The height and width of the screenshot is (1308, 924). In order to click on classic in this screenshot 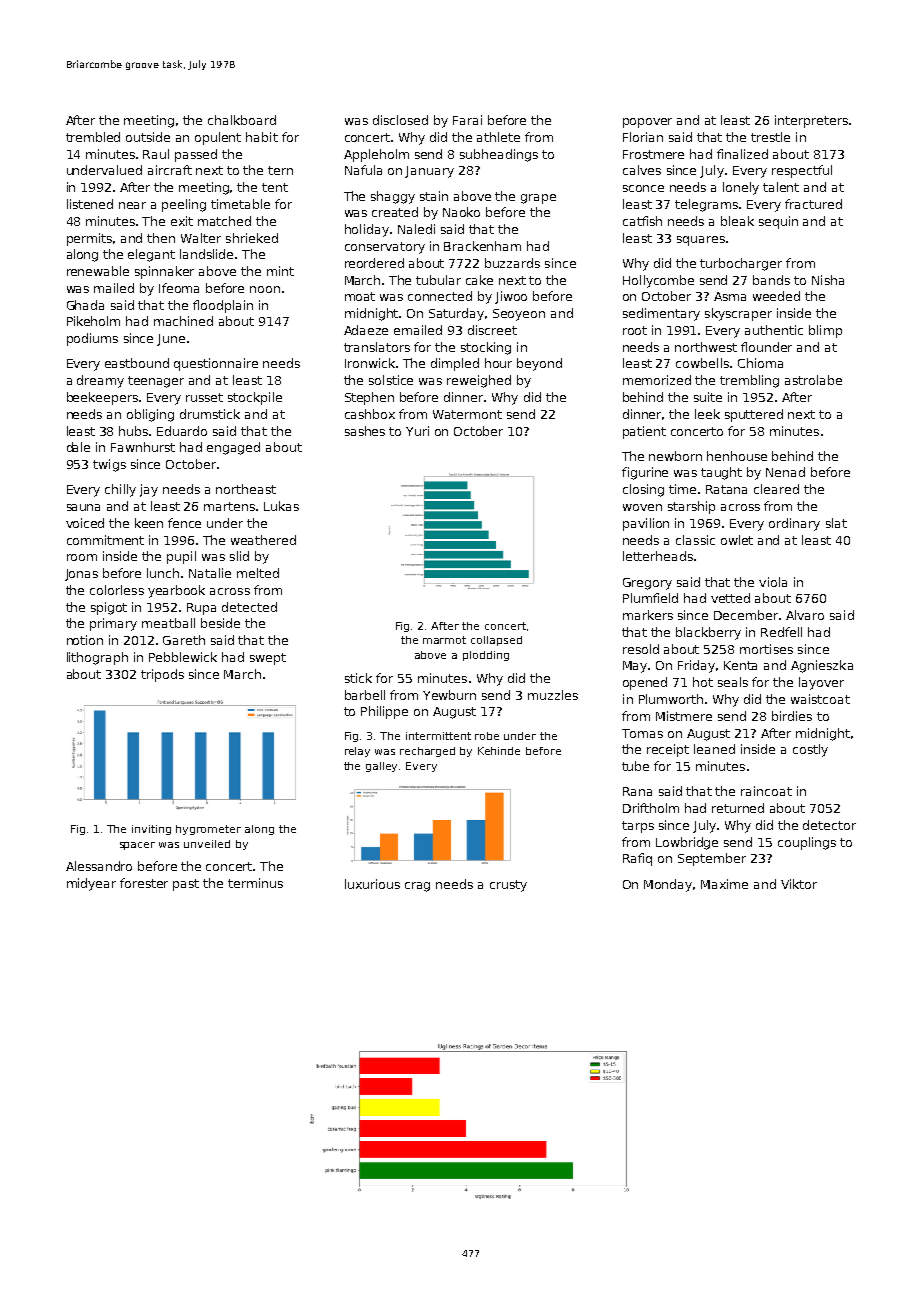, I will do `click(695, 540)`.
